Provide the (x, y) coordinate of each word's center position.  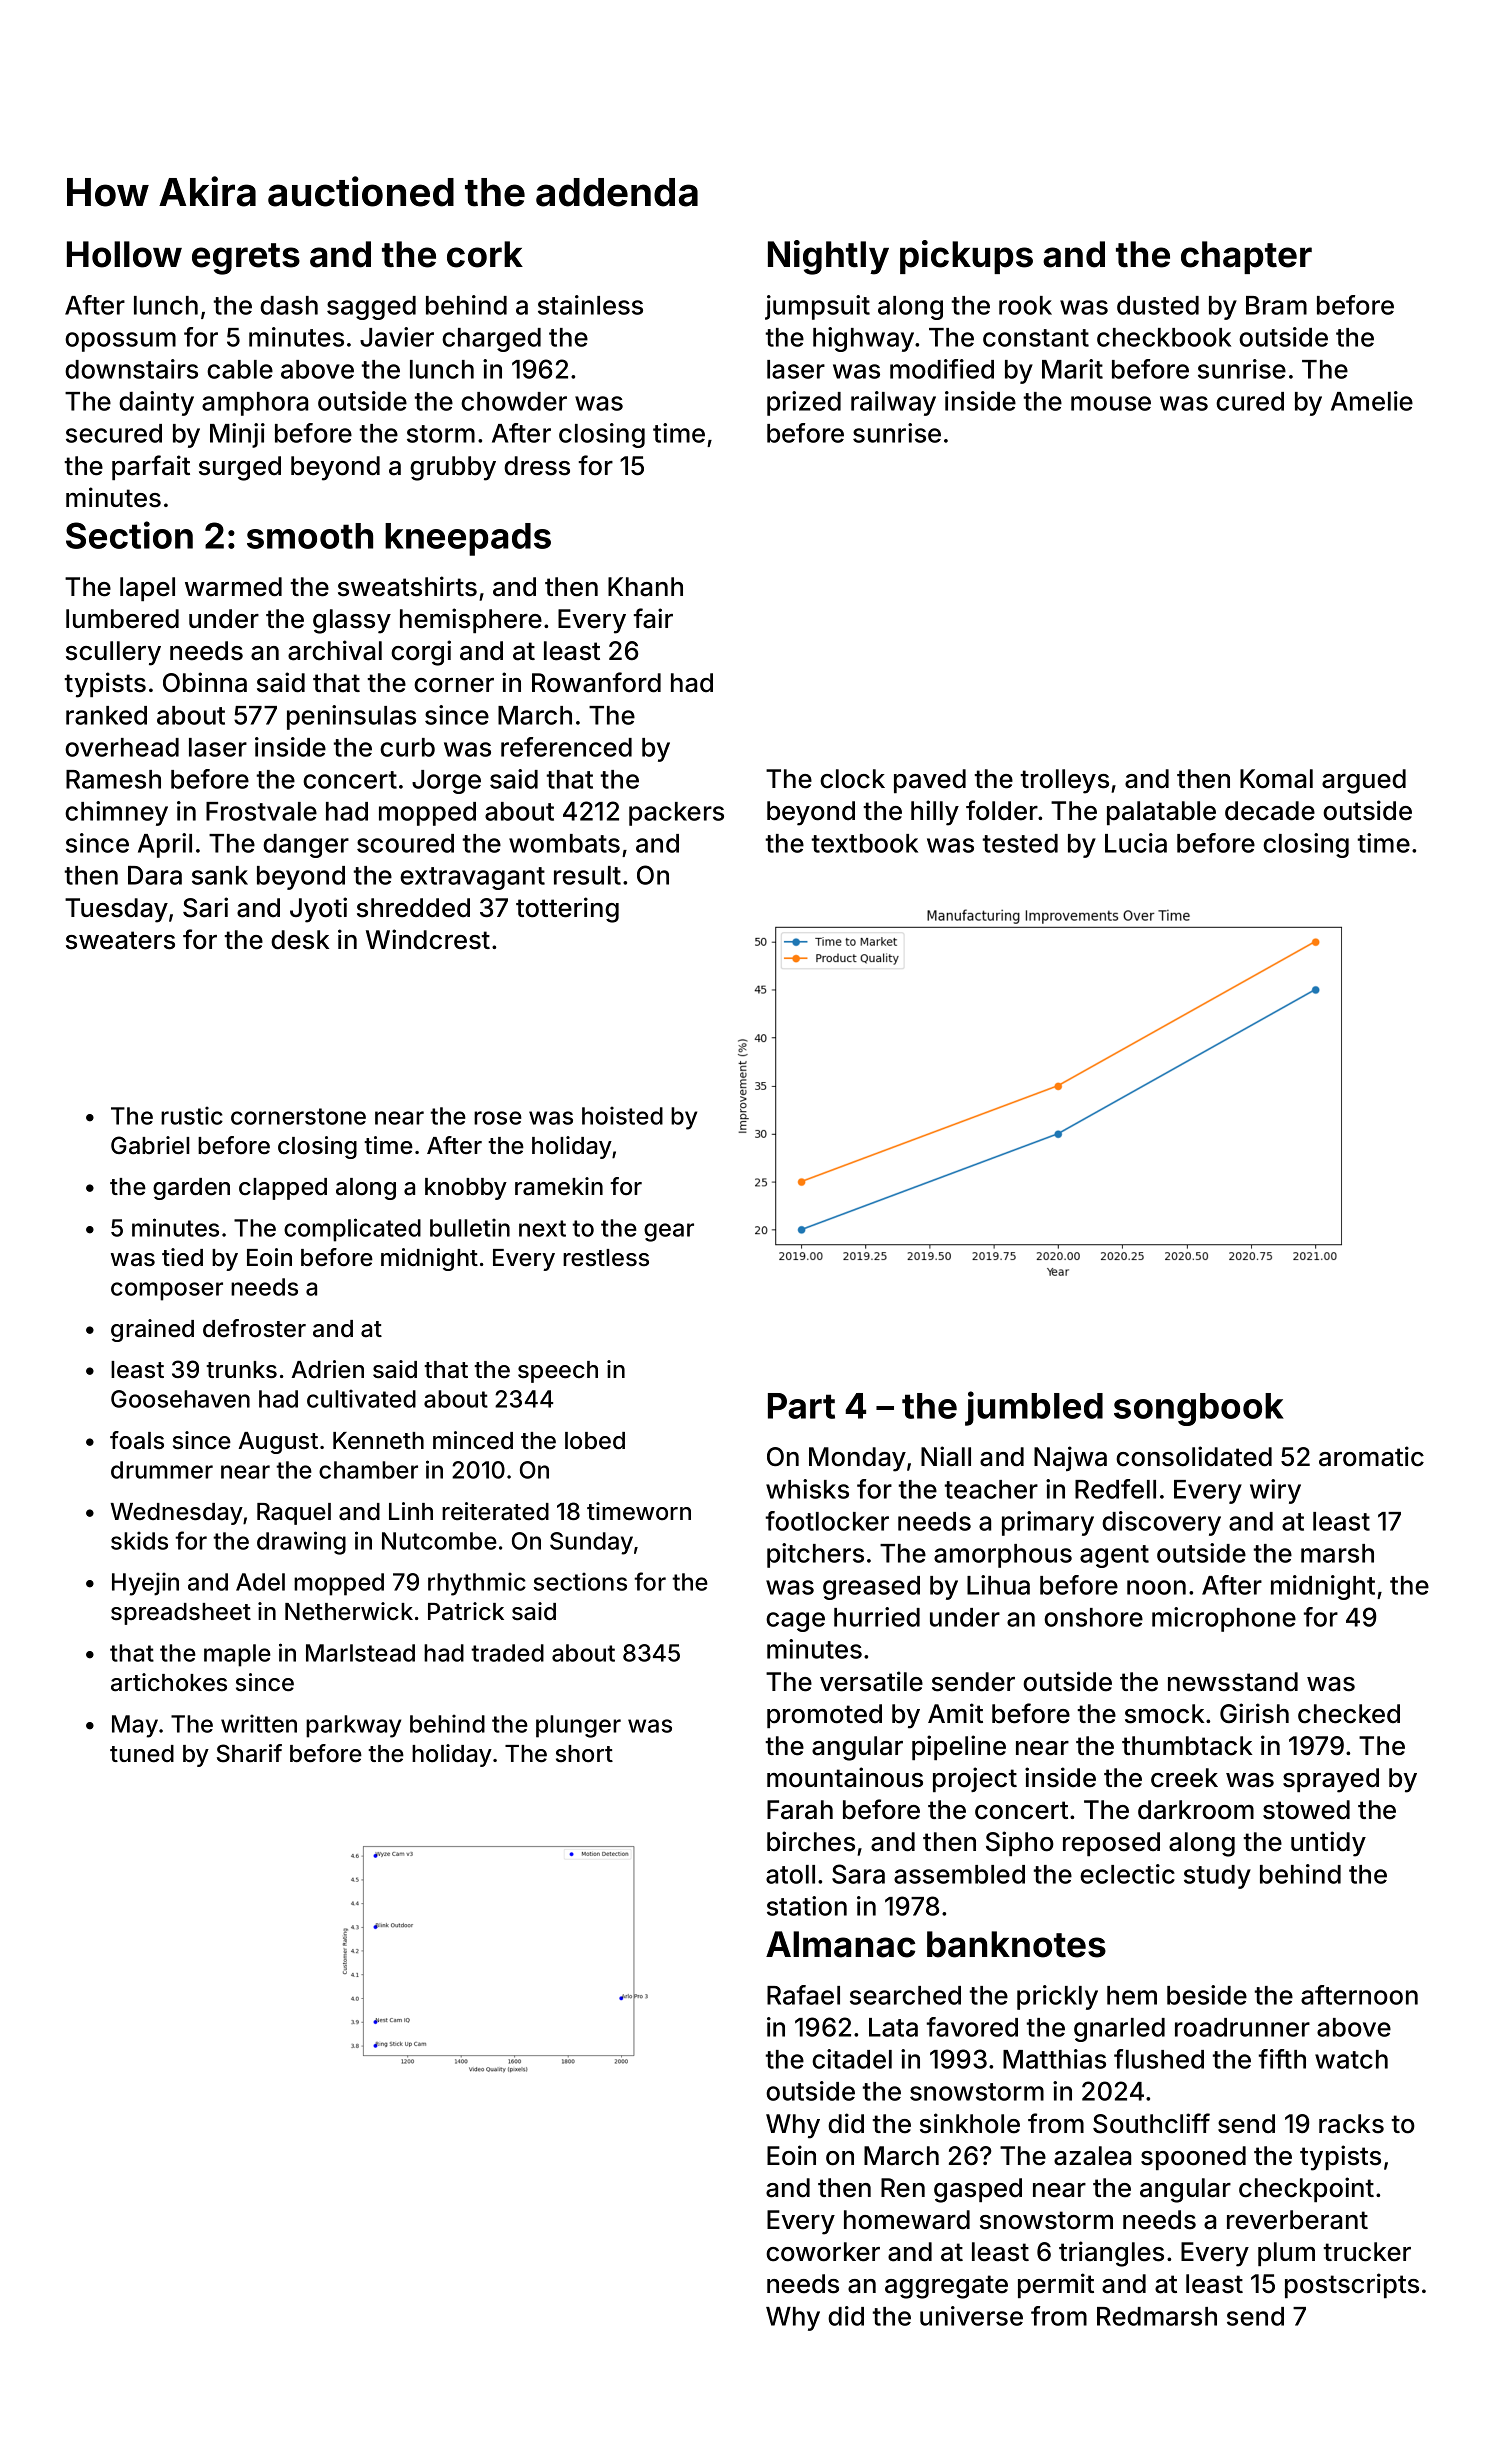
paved (930, 781)
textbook (864, 843)
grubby (453, 468)
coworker (823, 2252)
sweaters (120, 940)
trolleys (1064, 781)
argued (1364, 781)
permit (1056, 2285)
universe (971, 2316)
